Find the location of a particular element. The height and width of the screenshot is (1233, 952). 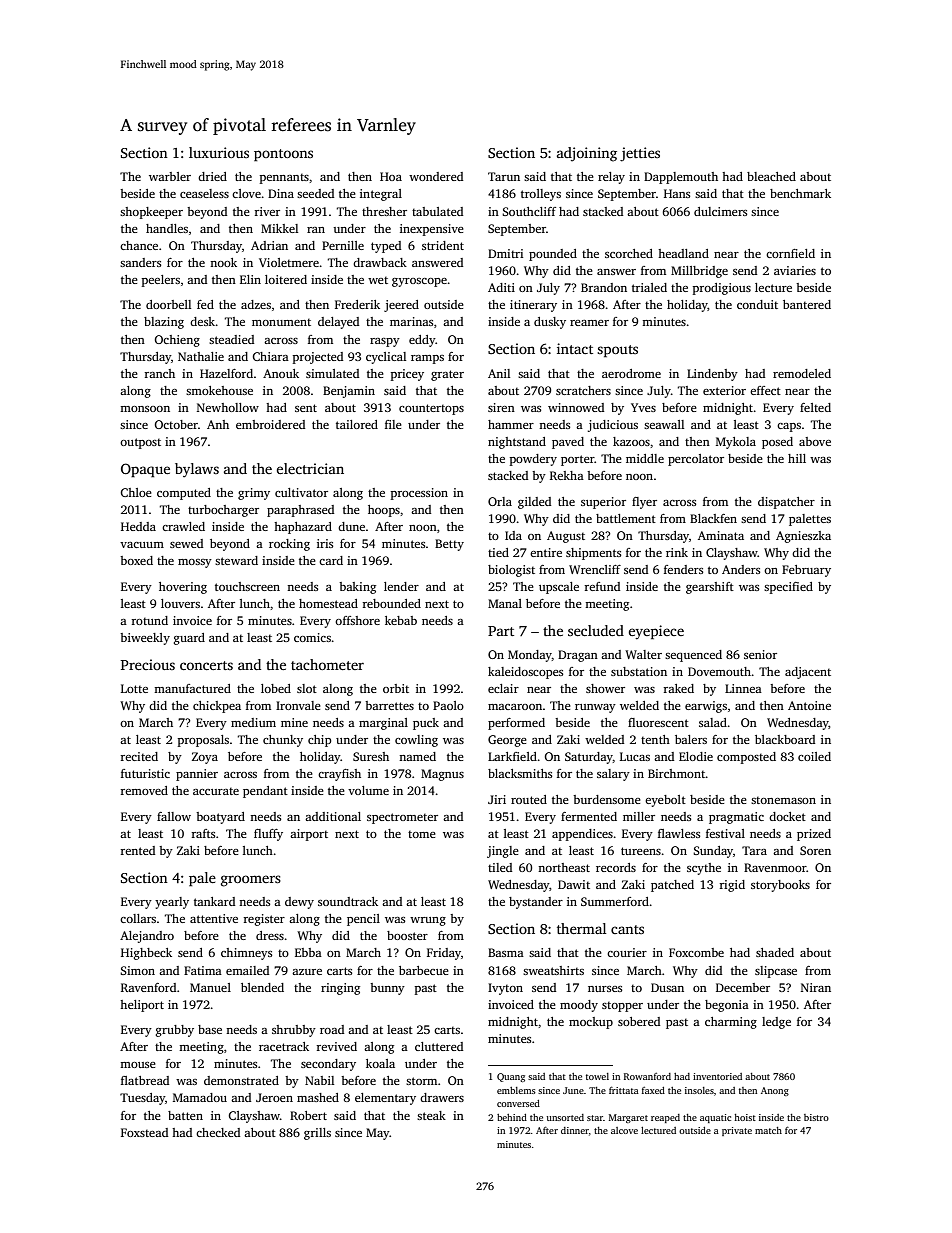

chunky is located at coordinates (283, 741).
